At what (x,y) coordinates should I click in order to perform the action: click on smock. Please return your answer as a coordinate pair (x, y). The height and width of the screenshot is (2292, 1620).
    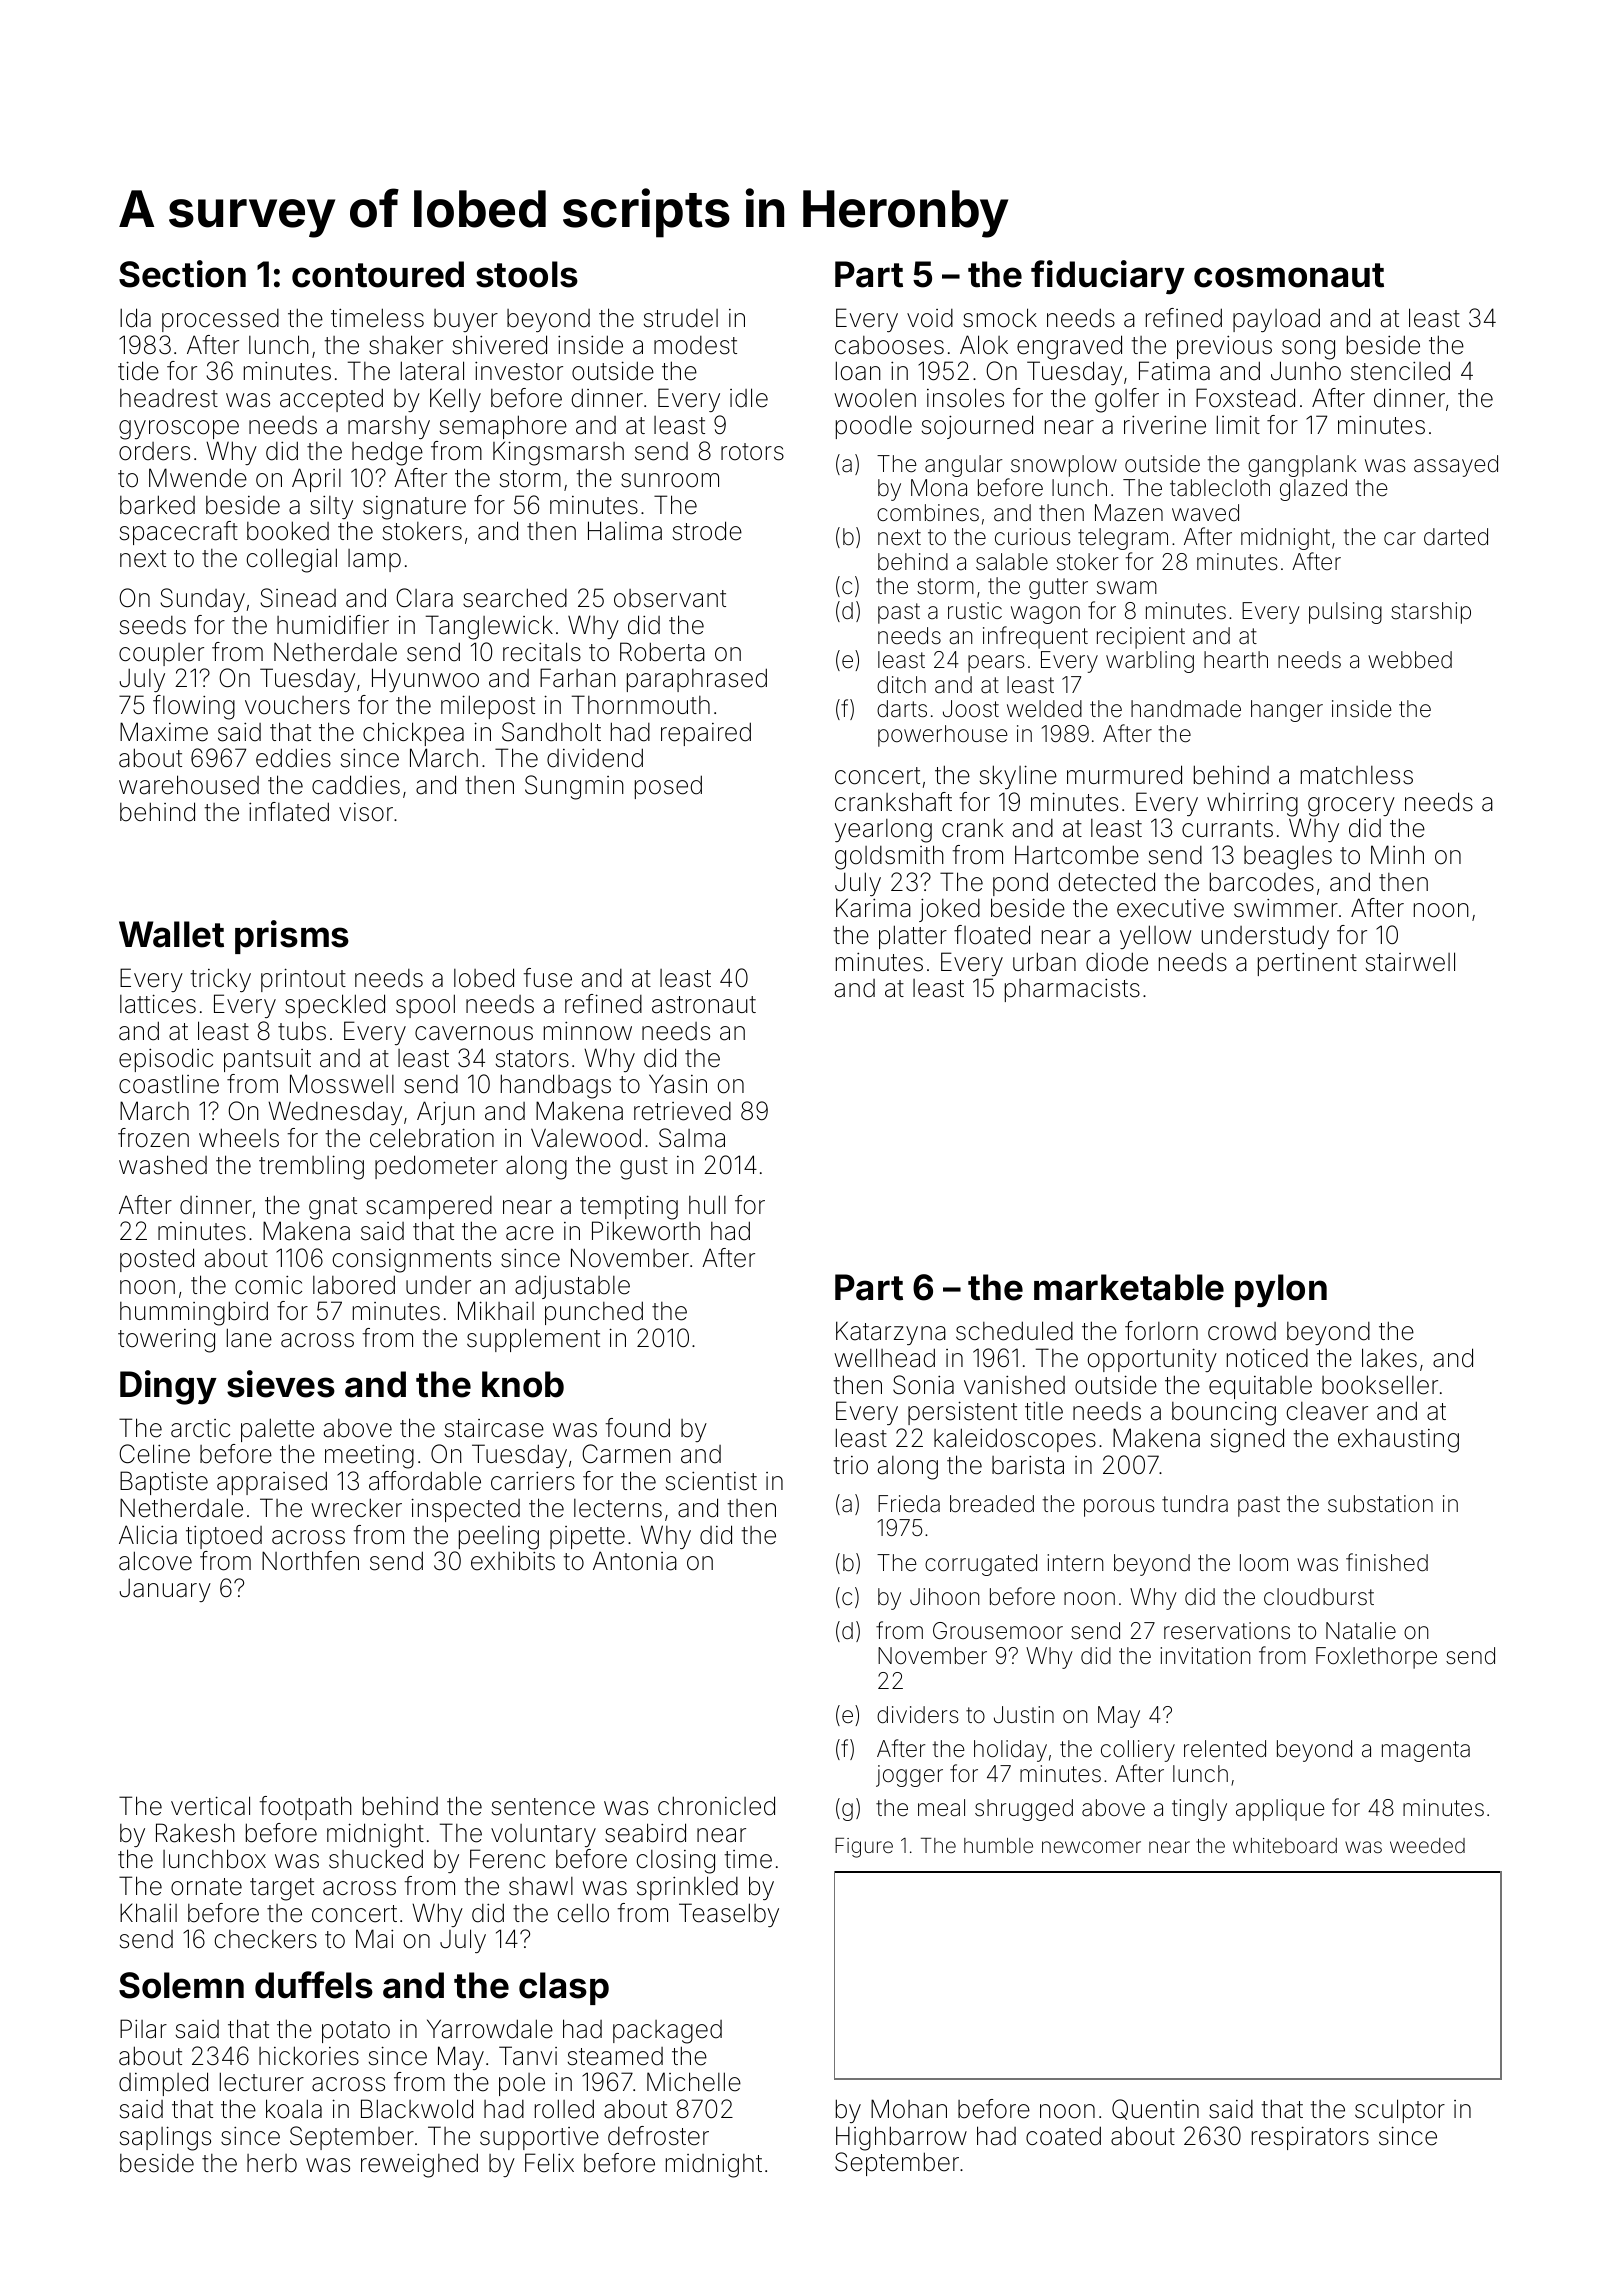
    Looking at the image, I should click on (1000, 318).
